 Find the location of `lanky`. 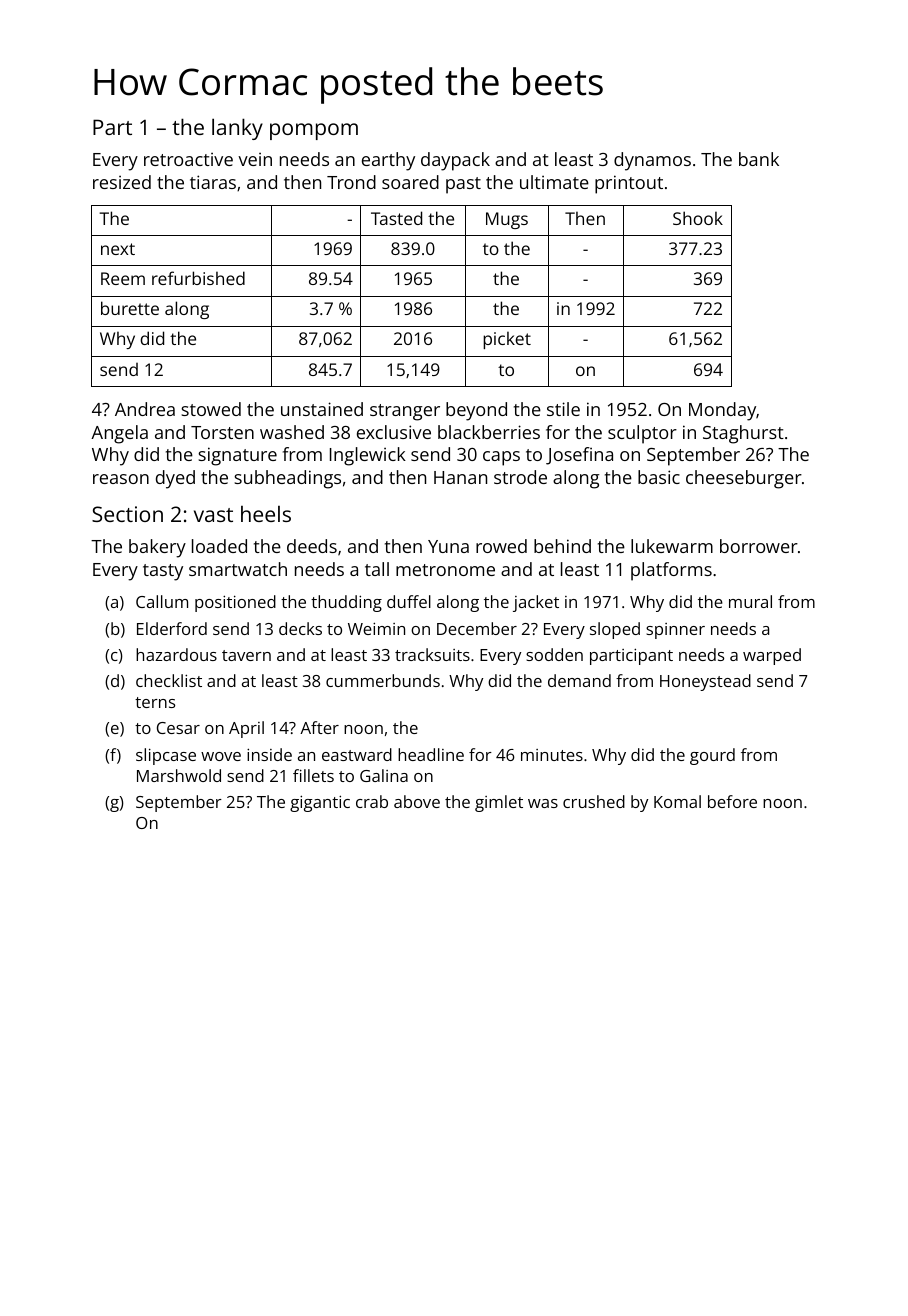

lanky is located at coordinates (237, 129).
